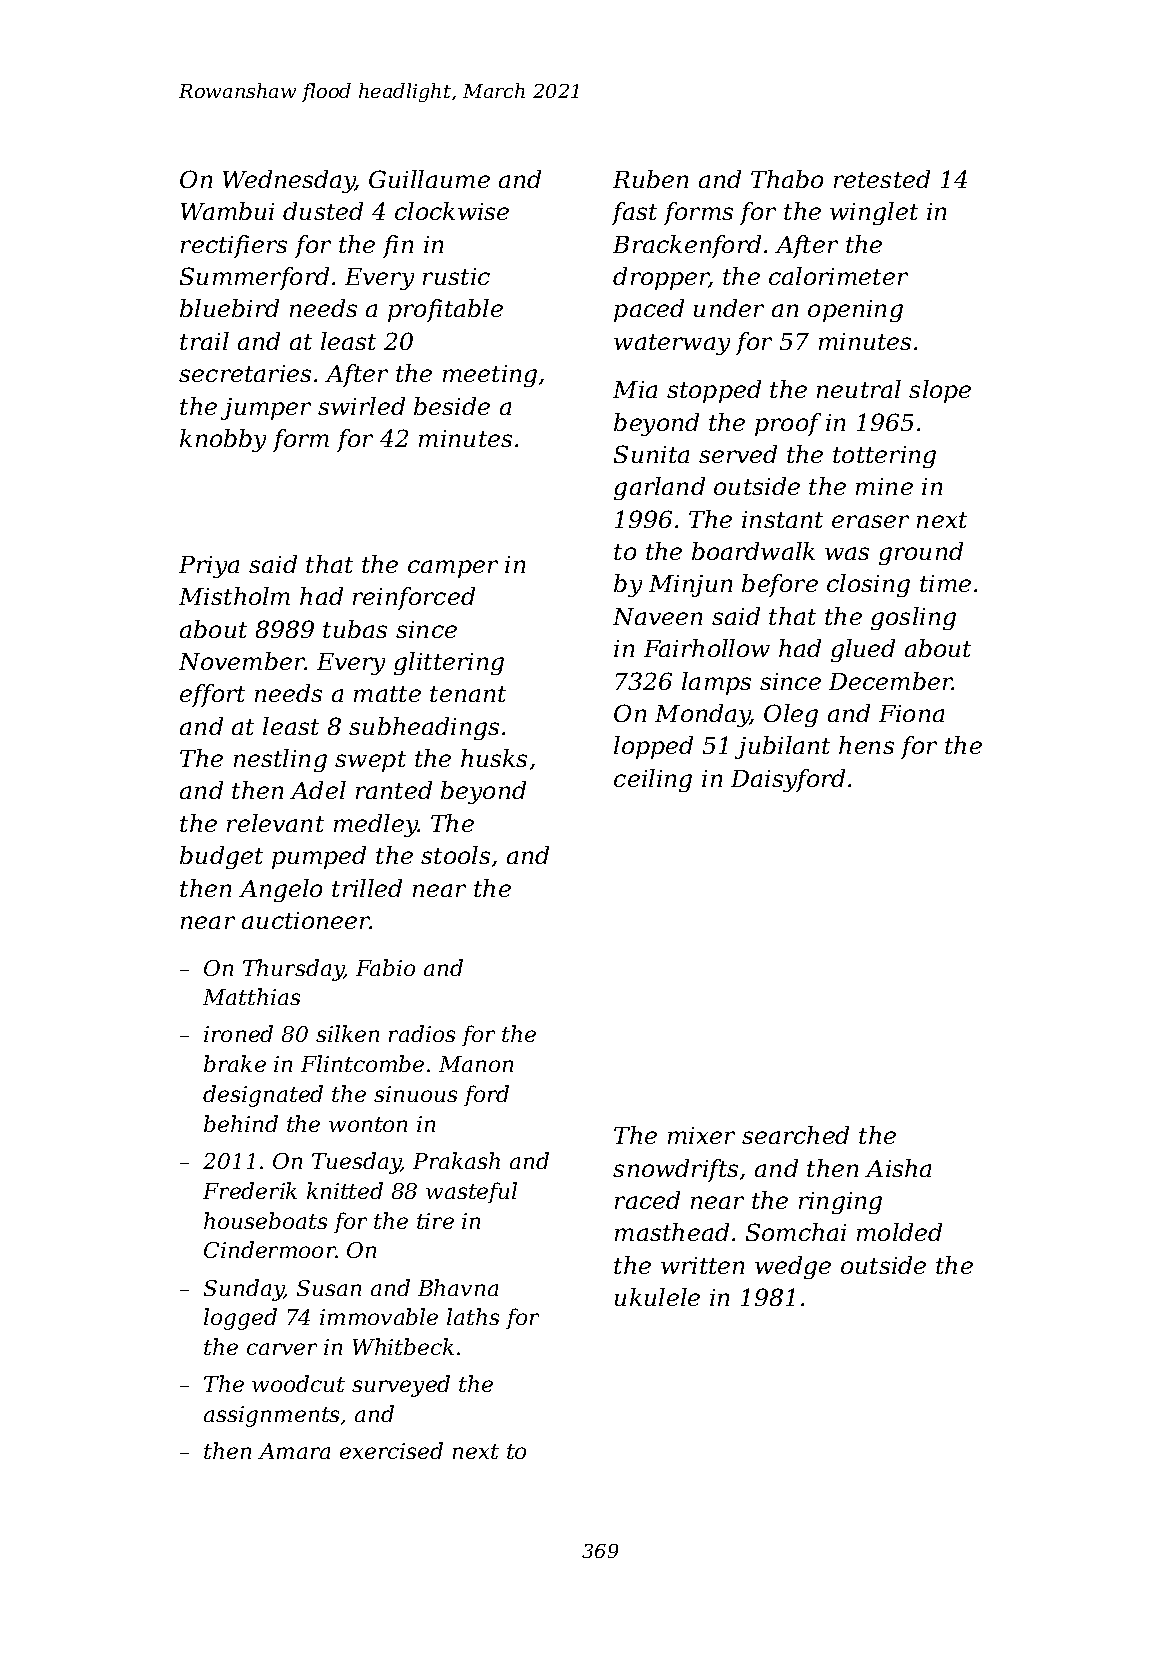  Describe the element at coordinates (227, 211) in the image. I see `Wambui` at that location.
